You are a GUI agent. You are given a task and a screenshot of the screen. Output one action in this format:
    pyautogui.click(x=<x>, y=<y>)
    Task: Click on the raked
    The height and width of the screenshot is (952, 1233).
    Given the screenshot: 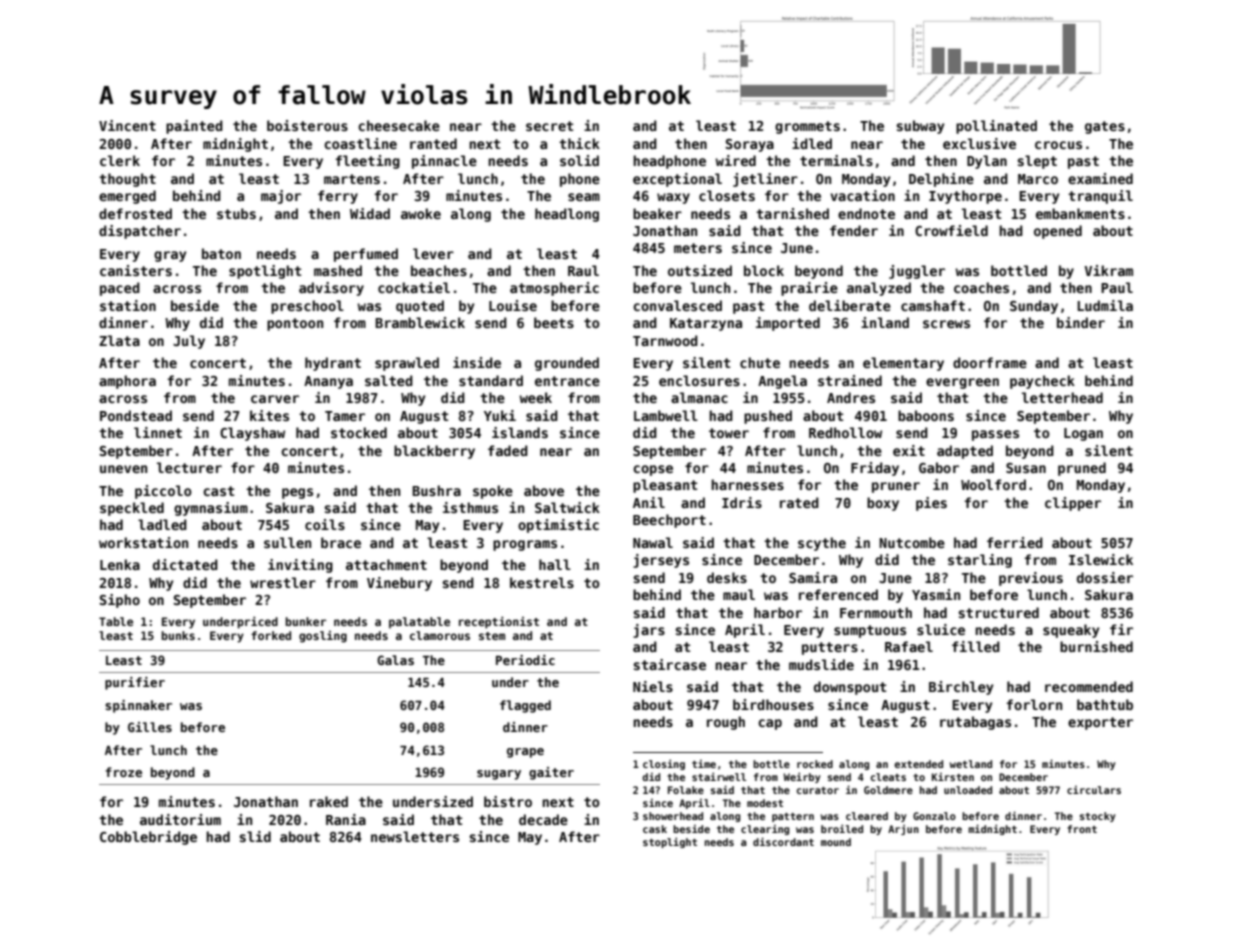 What is the action you would take?
    pyautogui.click(x=329, y=801)
